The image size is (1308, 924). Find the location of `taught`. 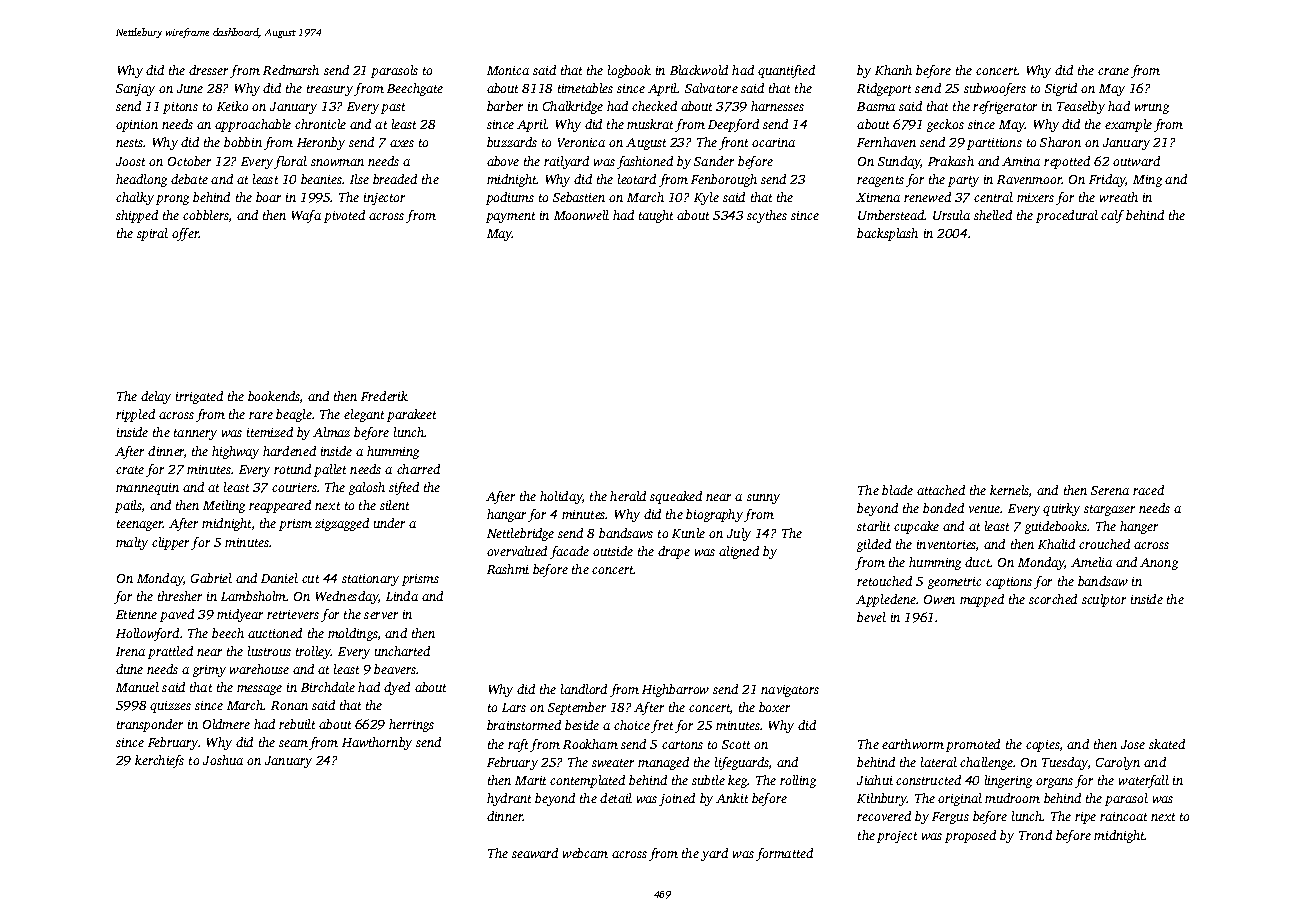

taught is located at coordinates (656, 216).
